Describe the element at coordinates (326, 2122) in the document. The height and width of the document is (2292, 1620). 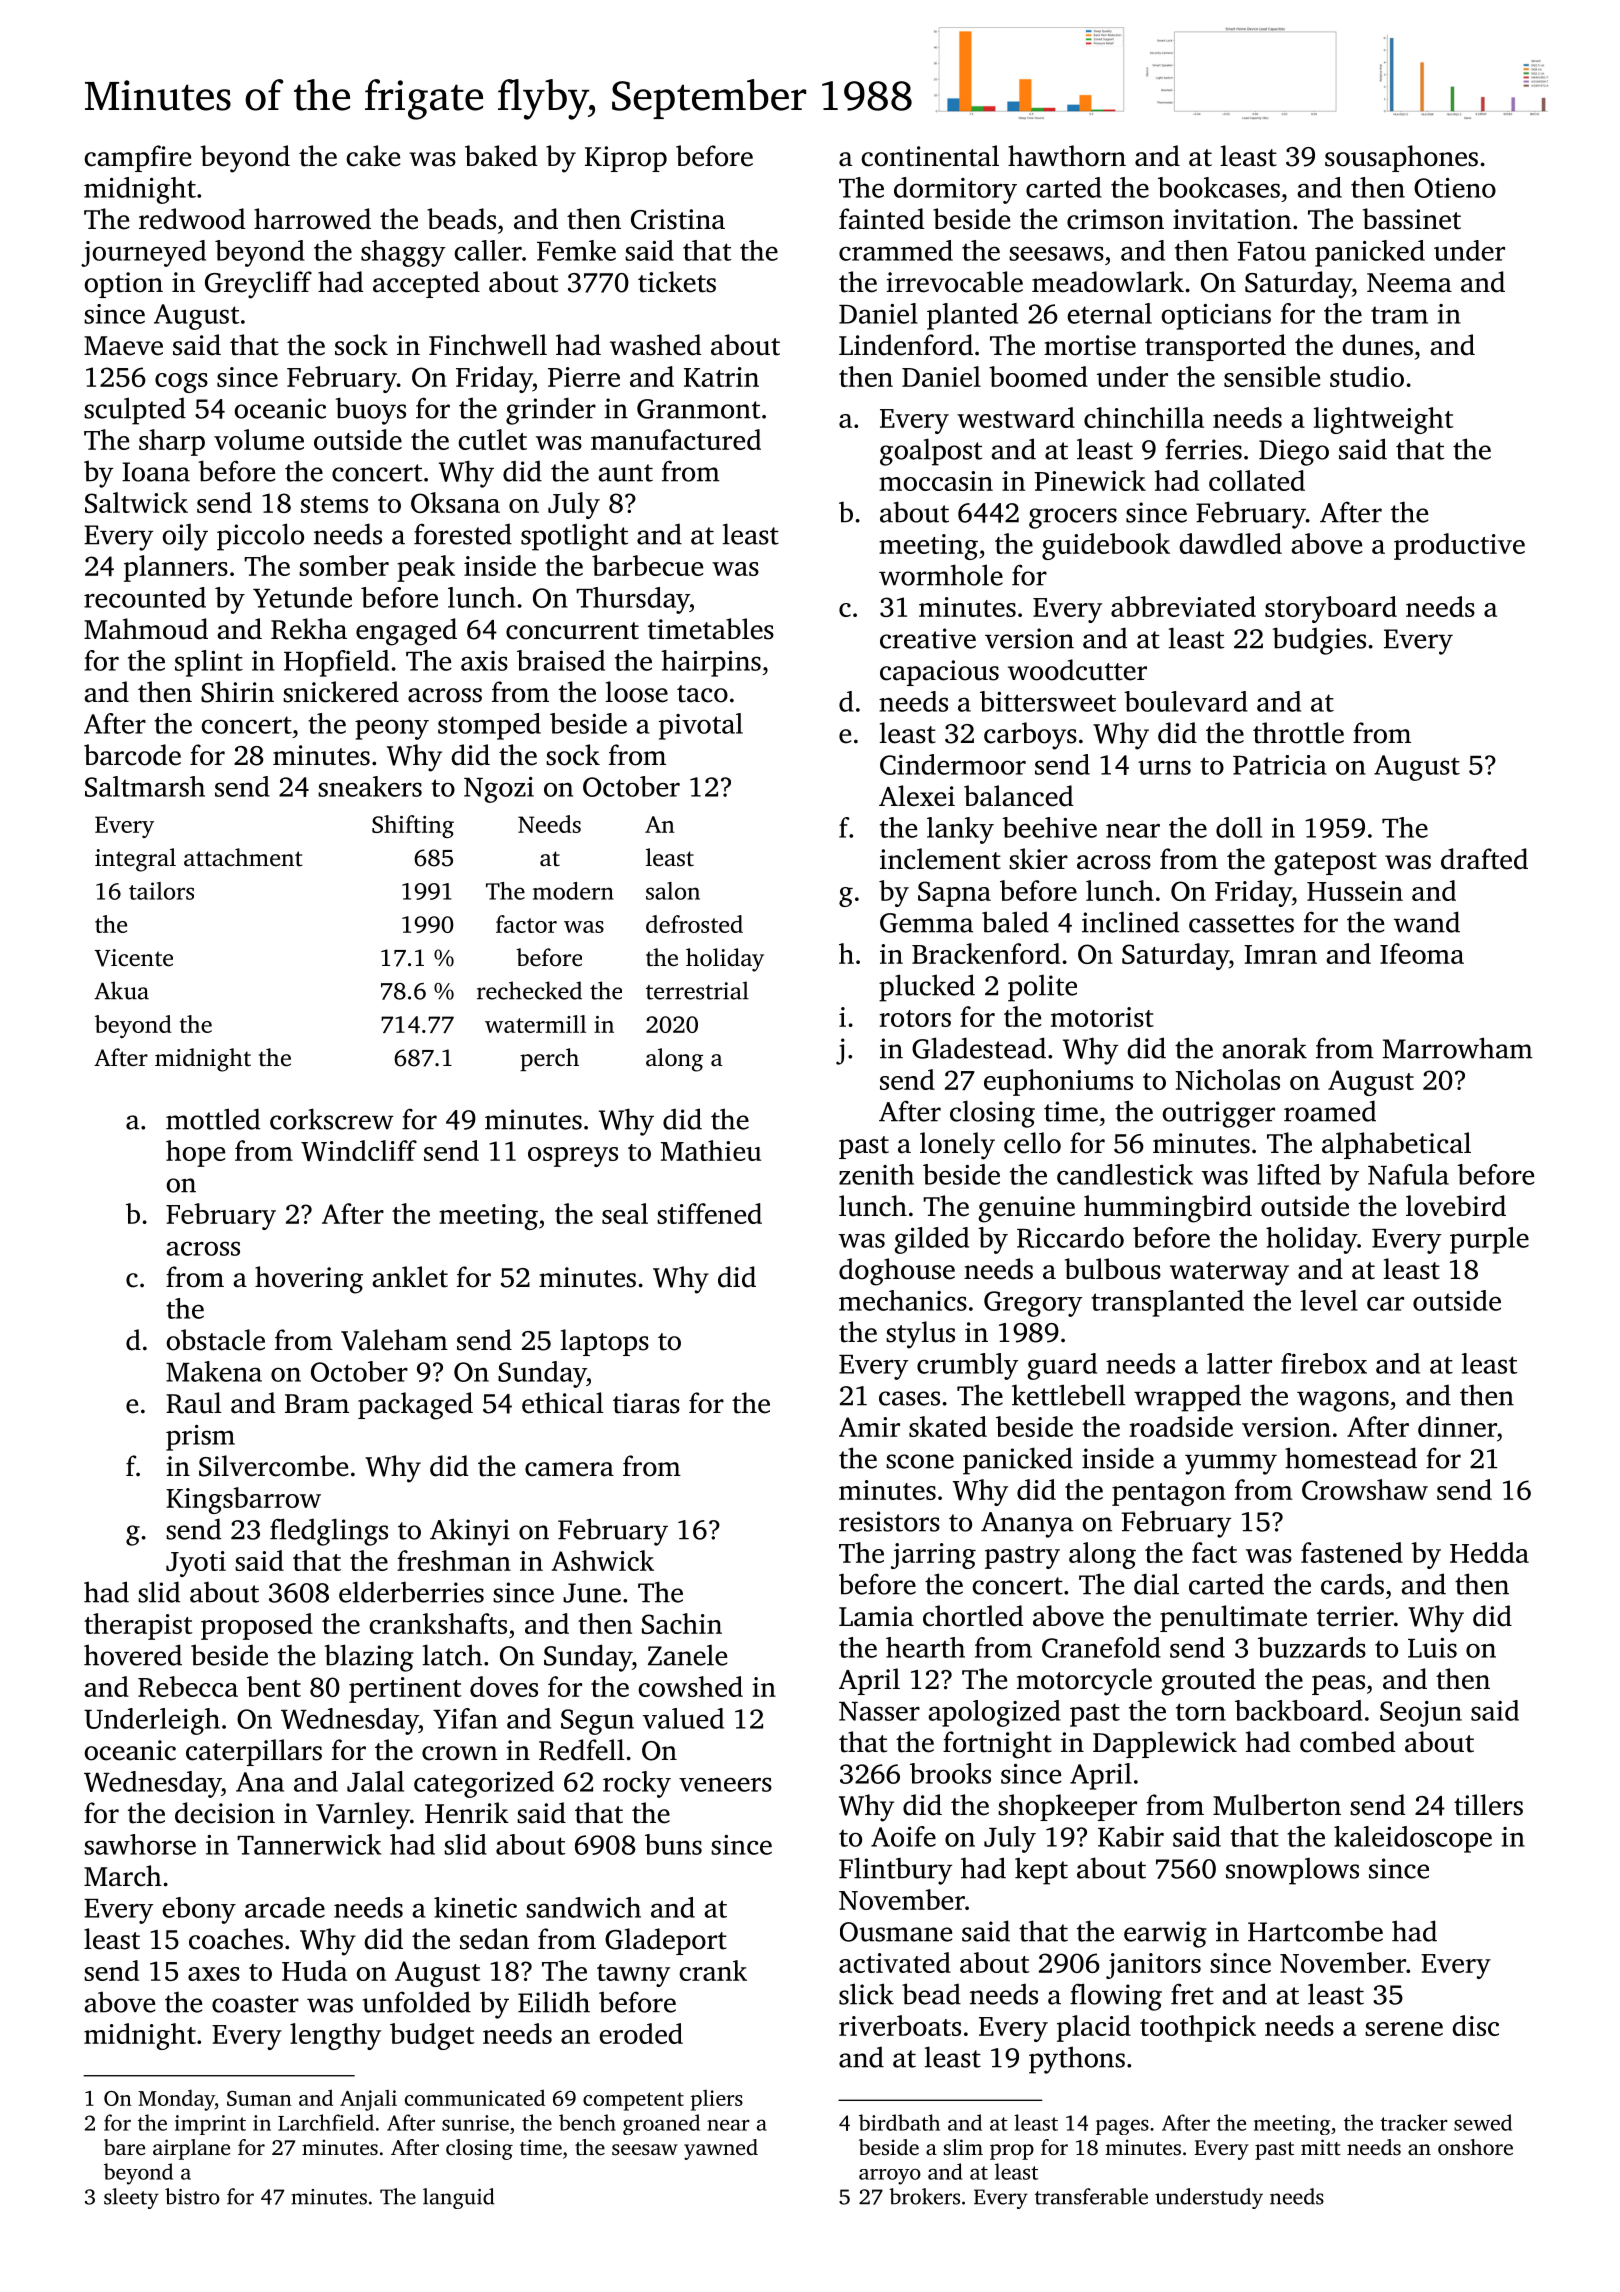
I see `Larchfield` at that location.
